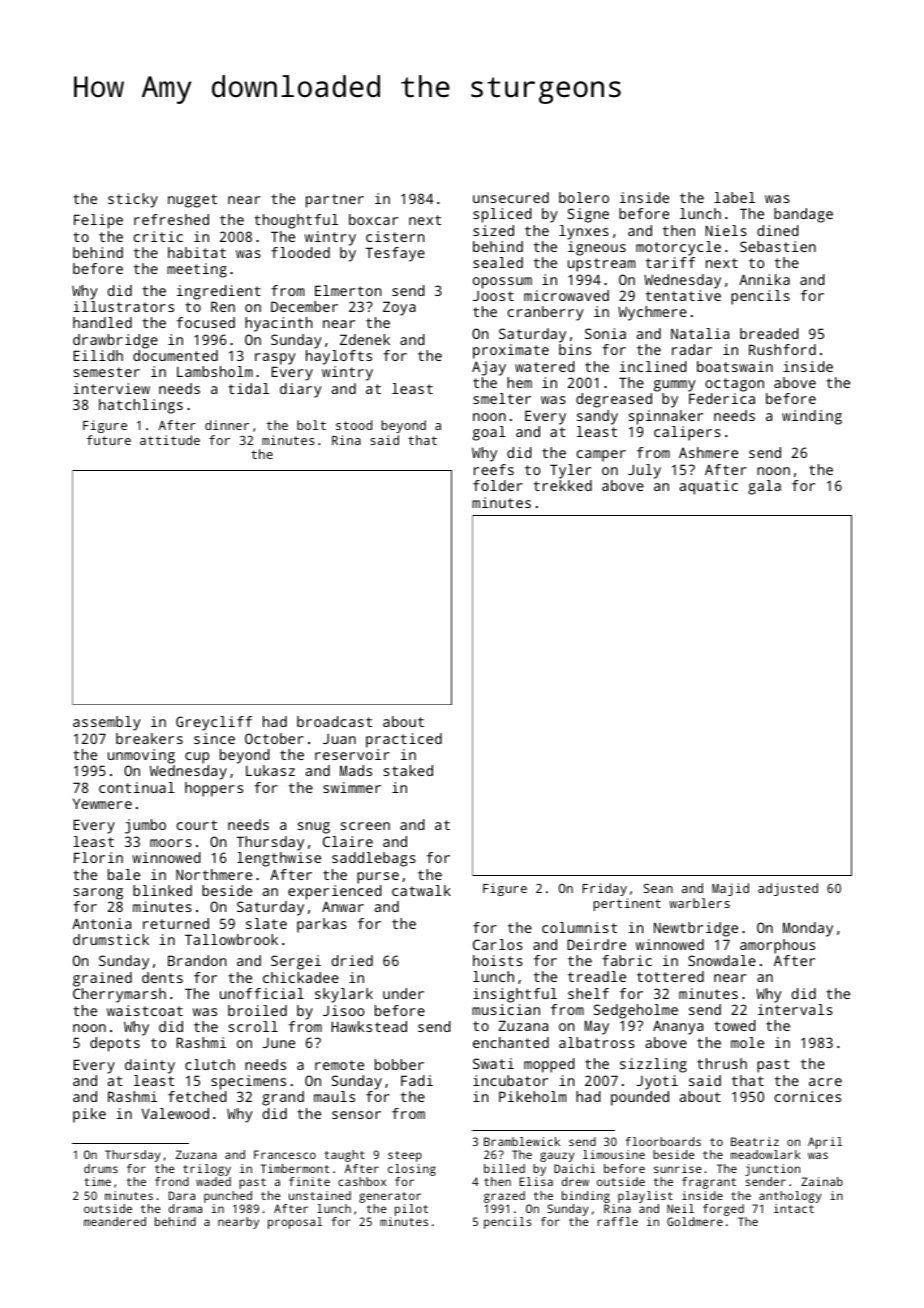 This image has width=924, height=1308. What do you see at coordinates (794, 1208) in the image?
I see `intact` at bounding box center [794, 1208].
